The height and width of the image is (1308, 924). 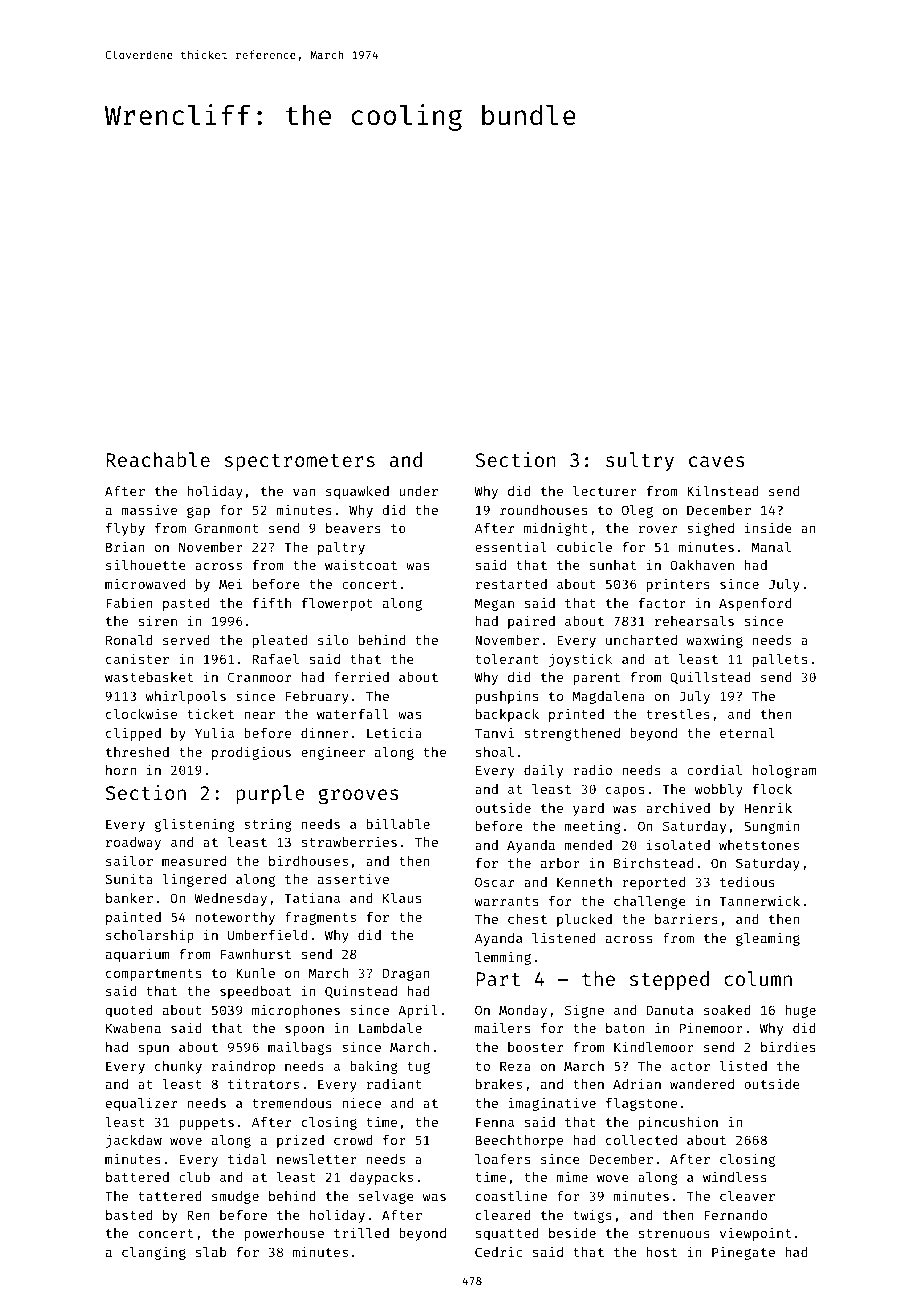 What do you see at coordinates (418, 1068) in the image?
I see `tug` at bounding box center [418, 1068].
